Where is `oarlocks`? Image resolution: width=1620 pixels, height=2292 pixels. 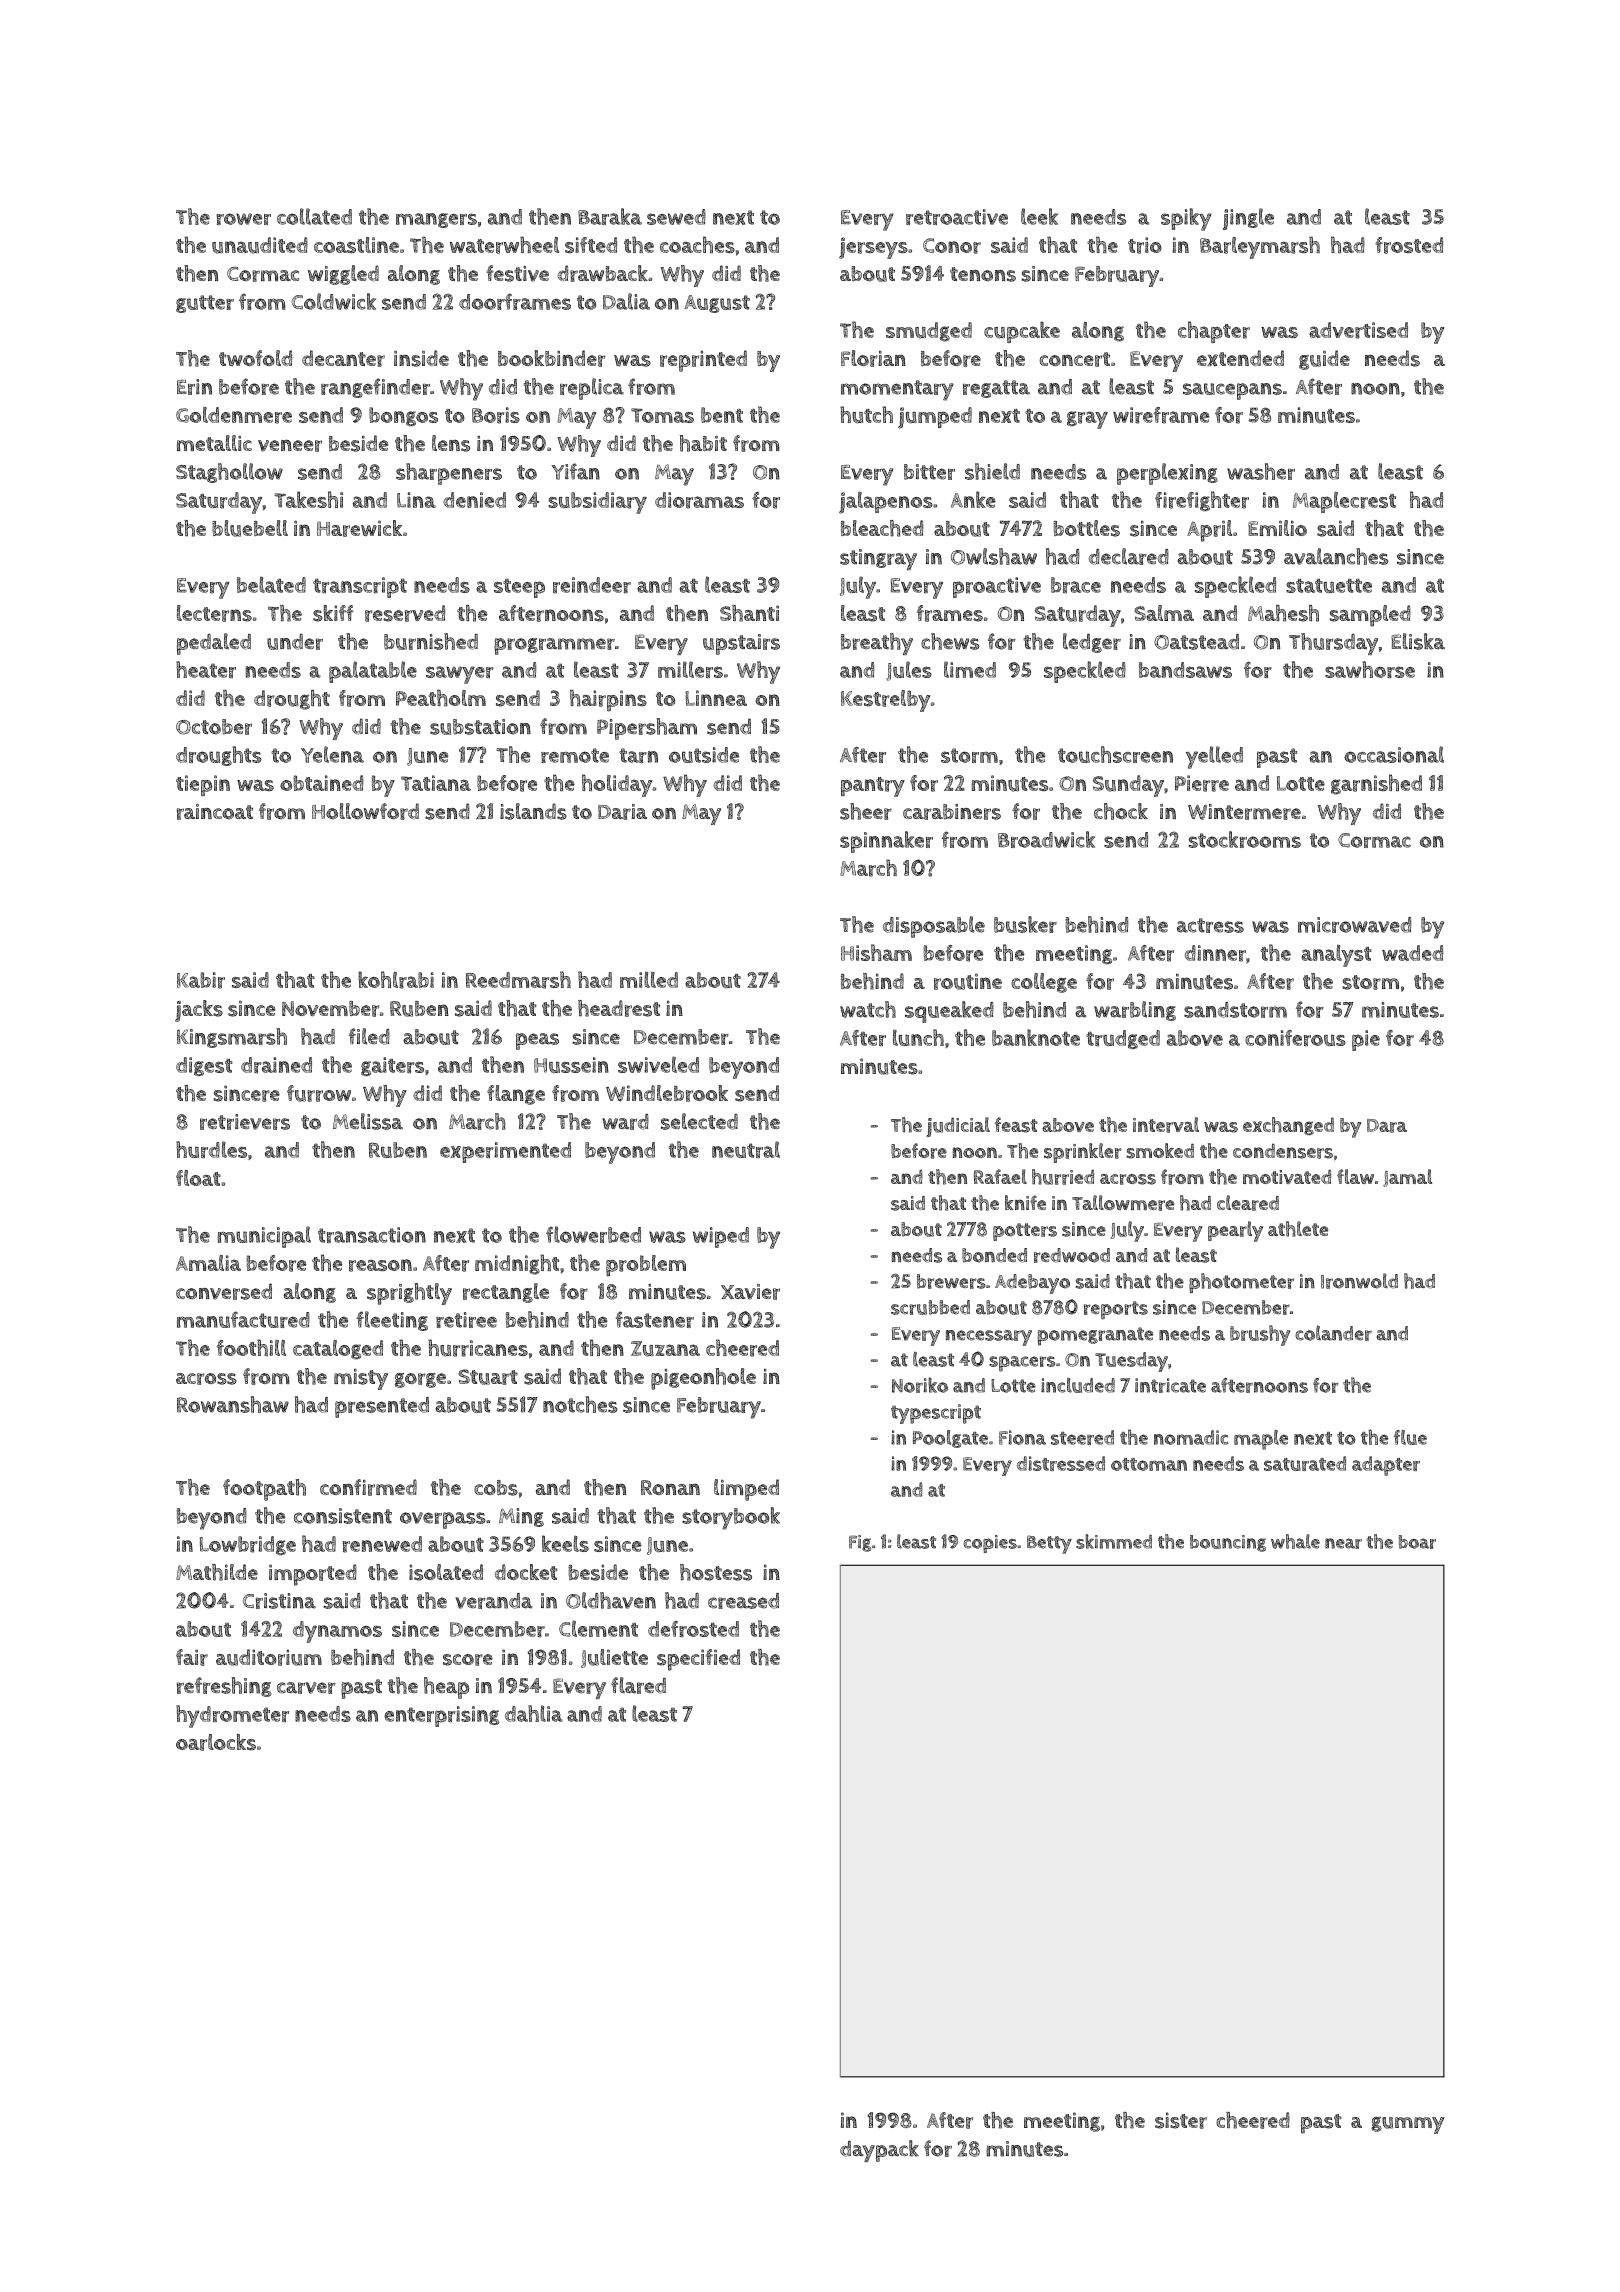 oarlocks is located at coordinates (216, 1742).
